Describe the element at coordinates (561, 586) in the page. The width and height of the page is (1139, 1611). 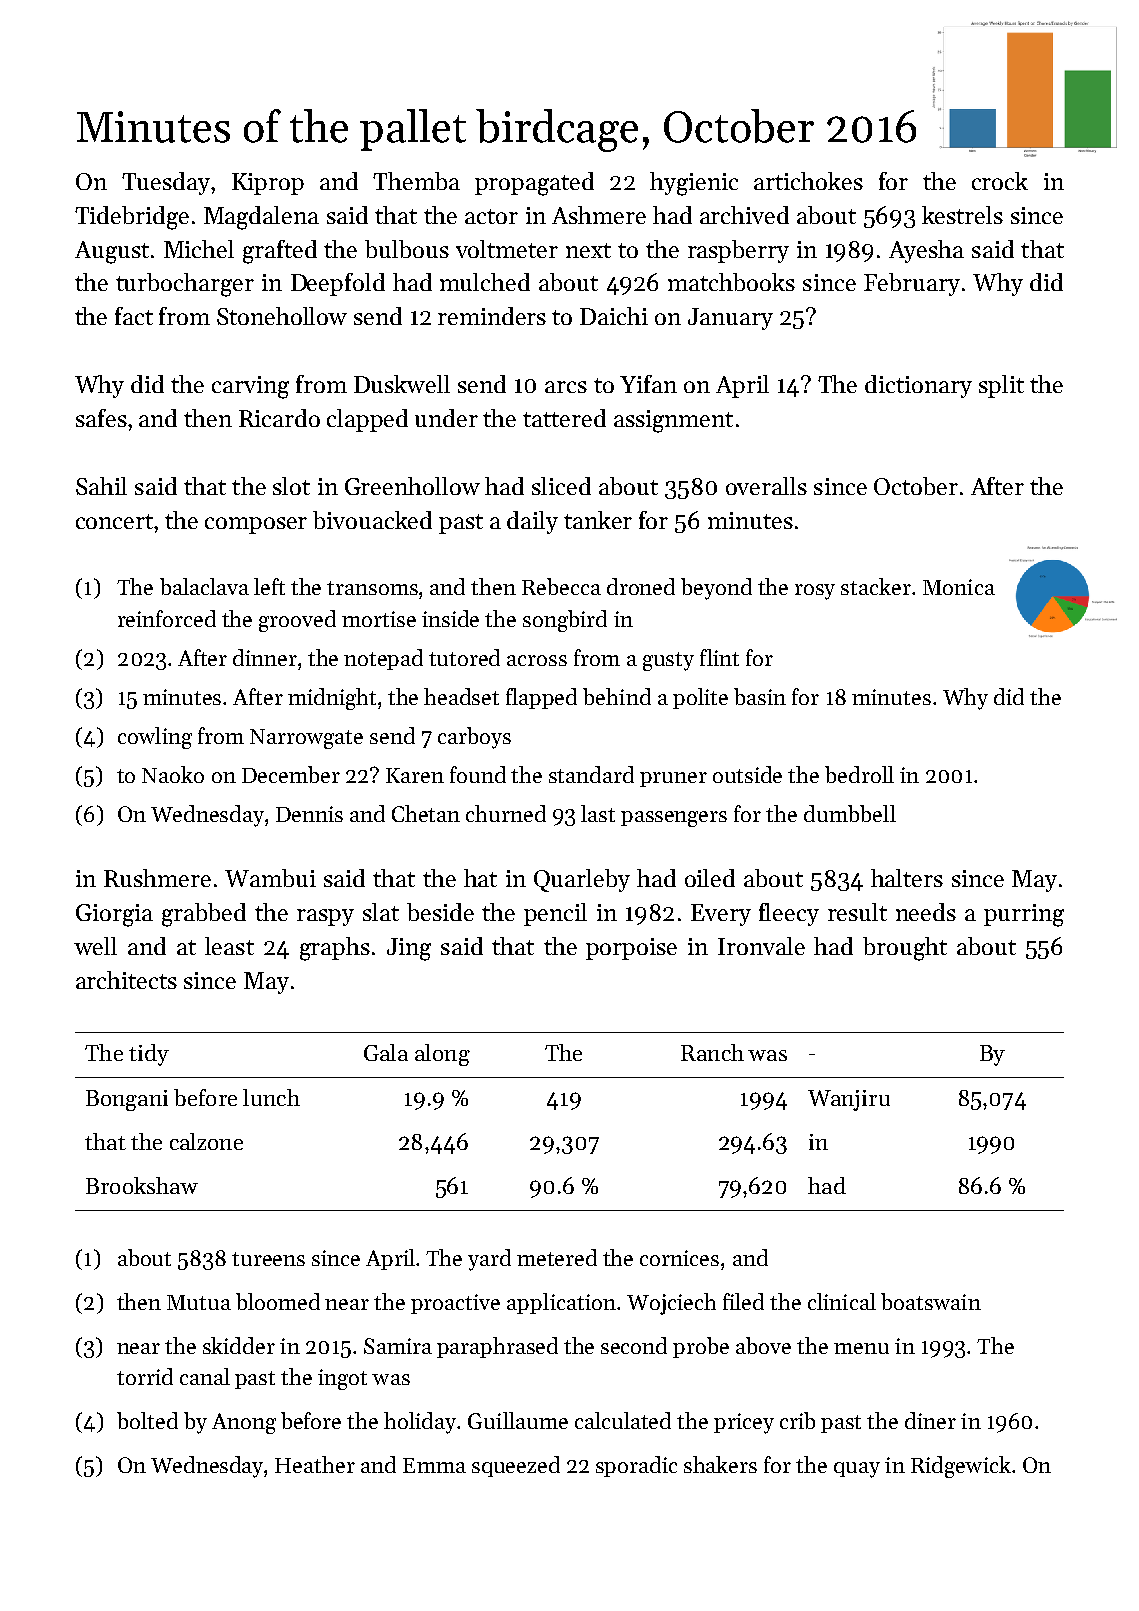
I see `Rebecca` at that location.
